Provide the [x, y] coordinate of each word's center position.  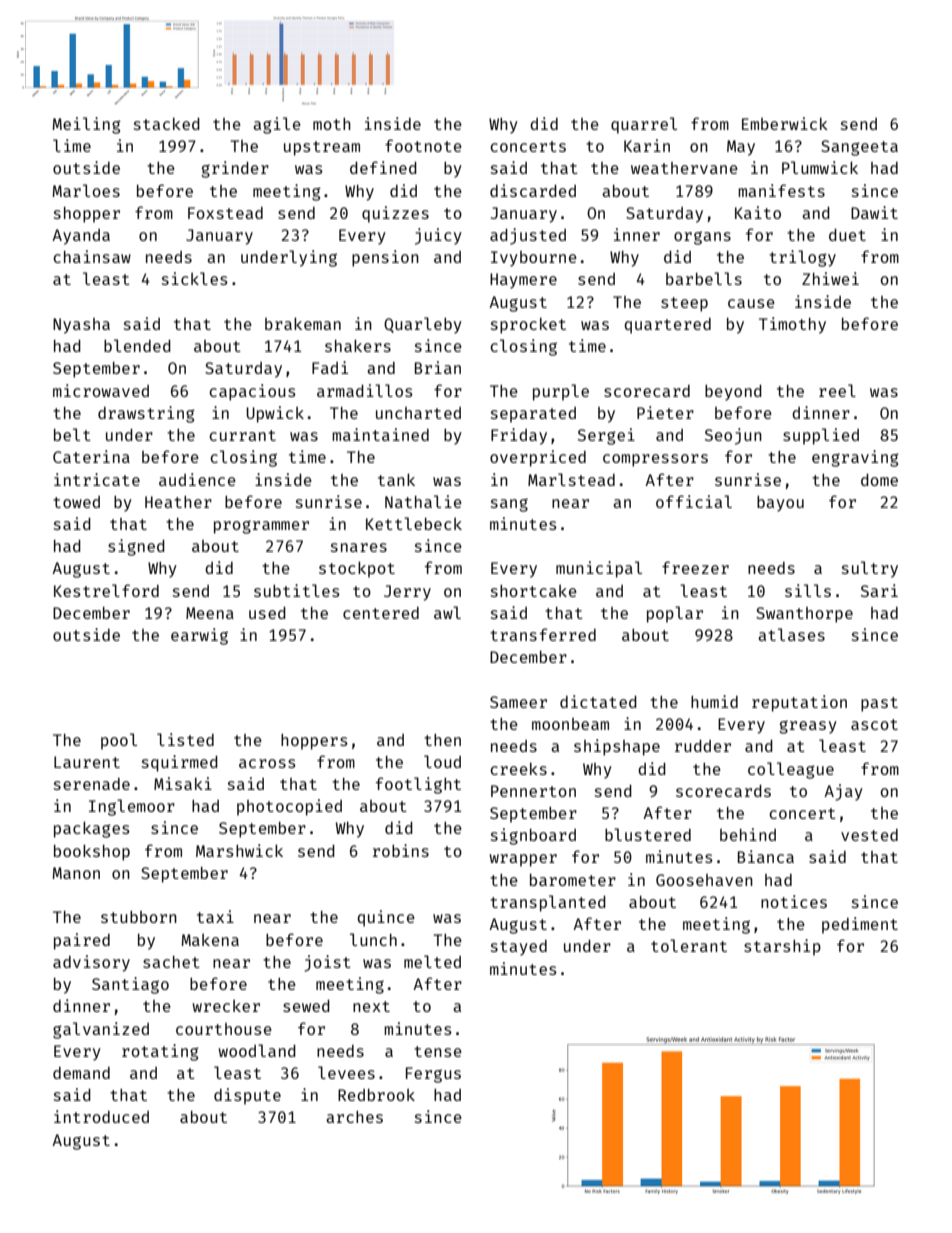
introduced [101, 1116]
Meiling [86, 125]
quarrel [644, 125]
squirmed [180, 763]
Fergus [433, 1075]
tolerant [689, 945]
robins [401, 850]
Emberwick [785, 123]
